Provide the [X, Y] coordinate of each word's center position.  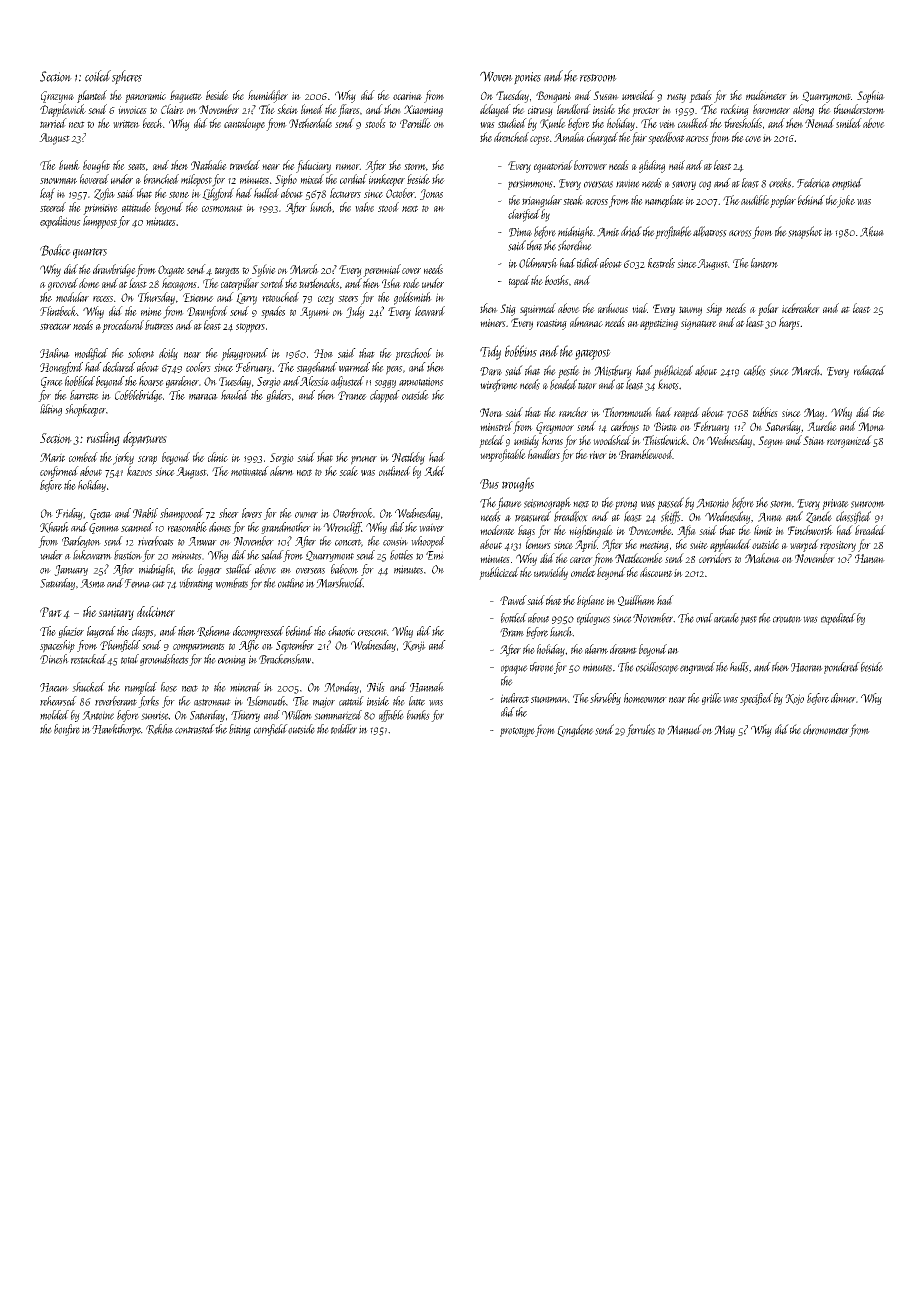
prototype [517, 732]
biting [240, 730]
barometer [771, 109]
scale [348, 471]
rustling [103, 439]
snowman [58, 181]
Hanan [870, 558]
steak [573, 200]
